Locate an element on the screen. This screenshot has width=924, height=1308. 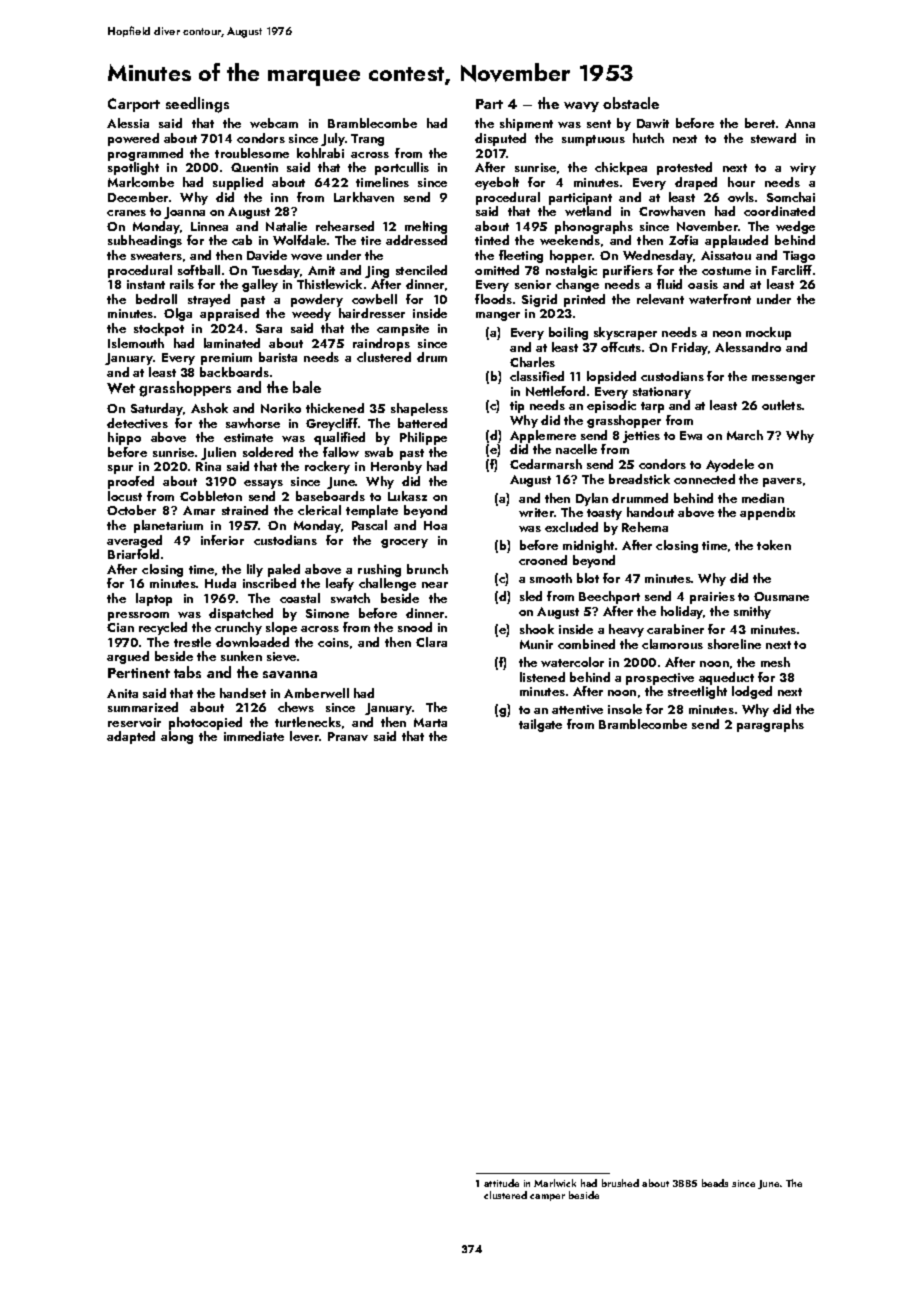
camper is located at coordinates (547, 1197).
